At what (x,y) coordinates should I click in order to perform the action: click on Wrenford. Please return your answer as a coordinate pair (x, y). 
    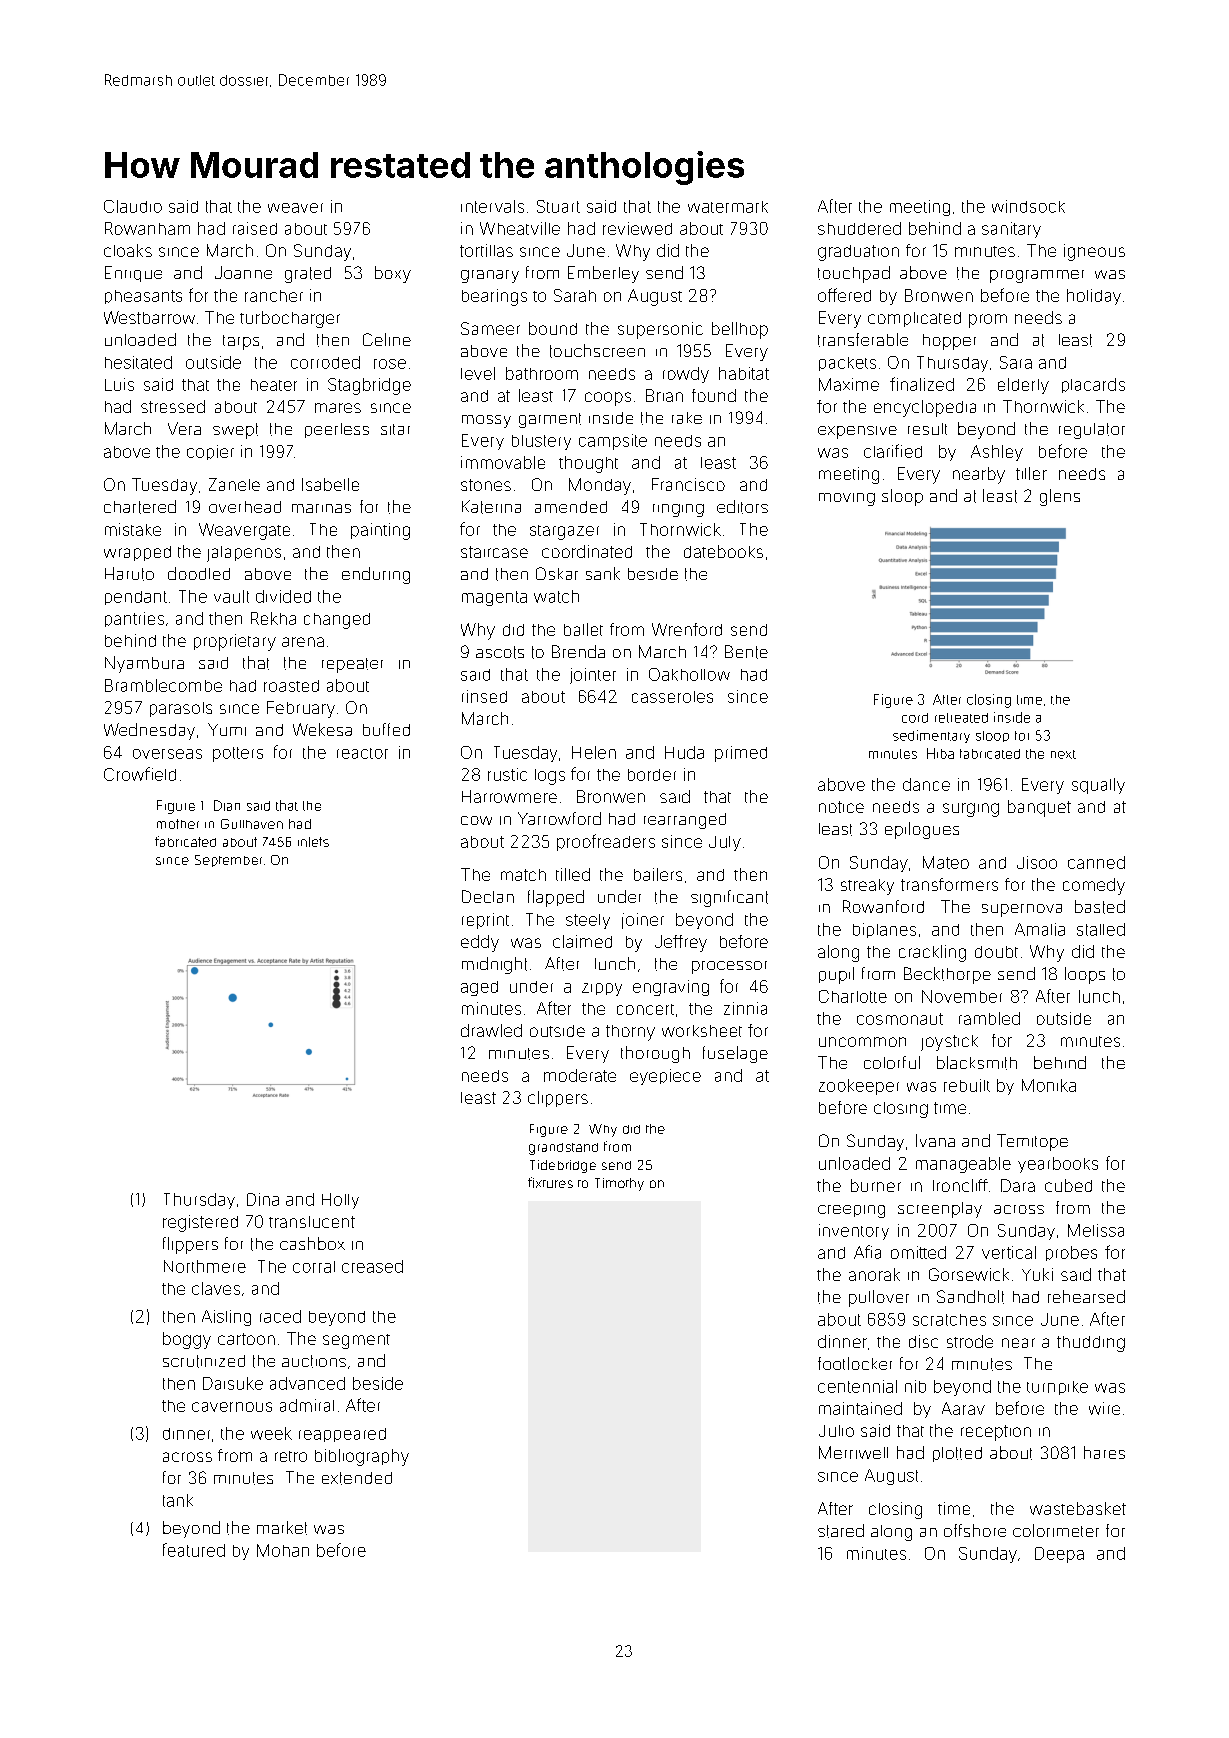
    Looking at the image, I should click on (687, 629).
